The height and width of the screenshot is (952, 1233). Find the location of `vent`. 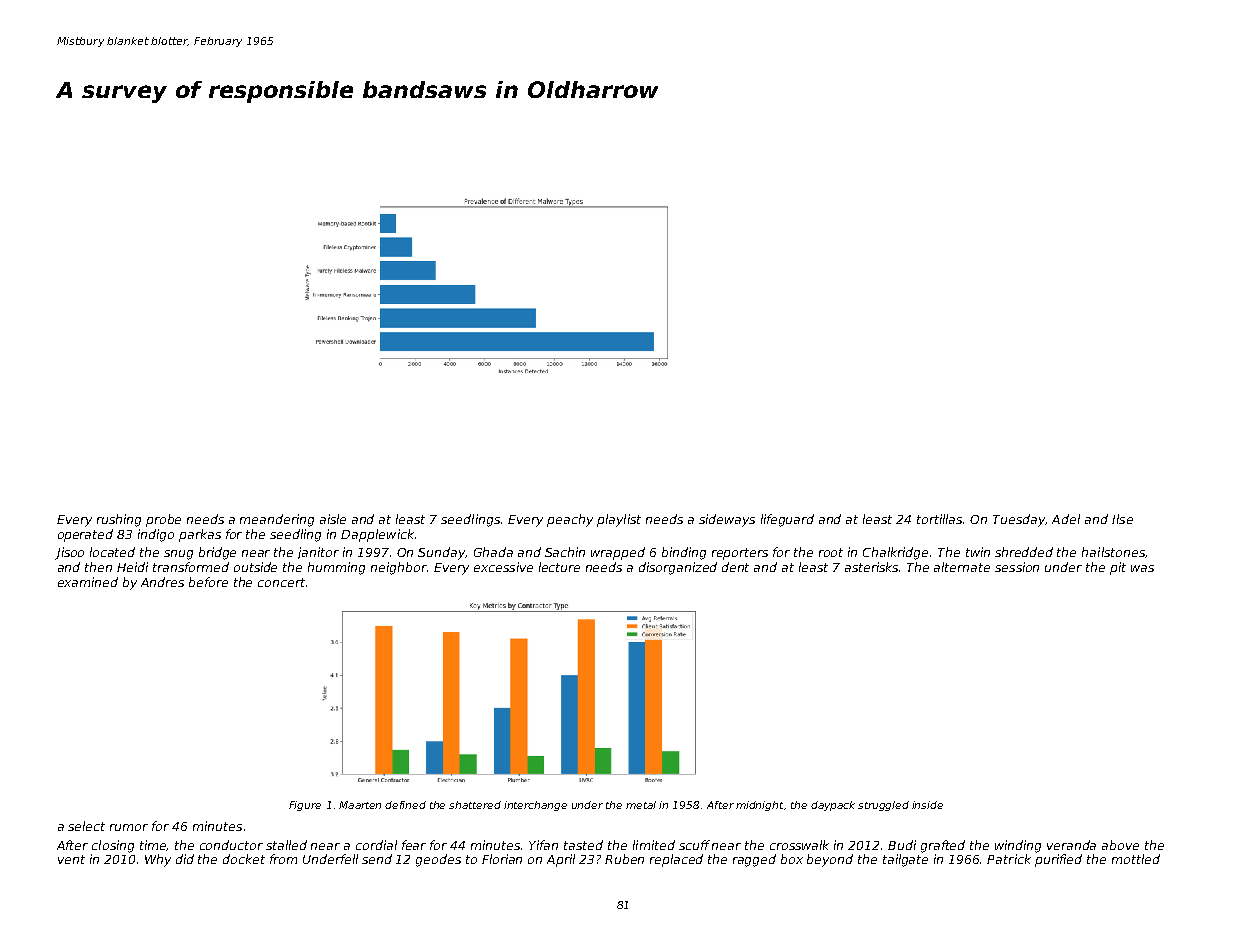

vent is located at coordinates (71, 859).
